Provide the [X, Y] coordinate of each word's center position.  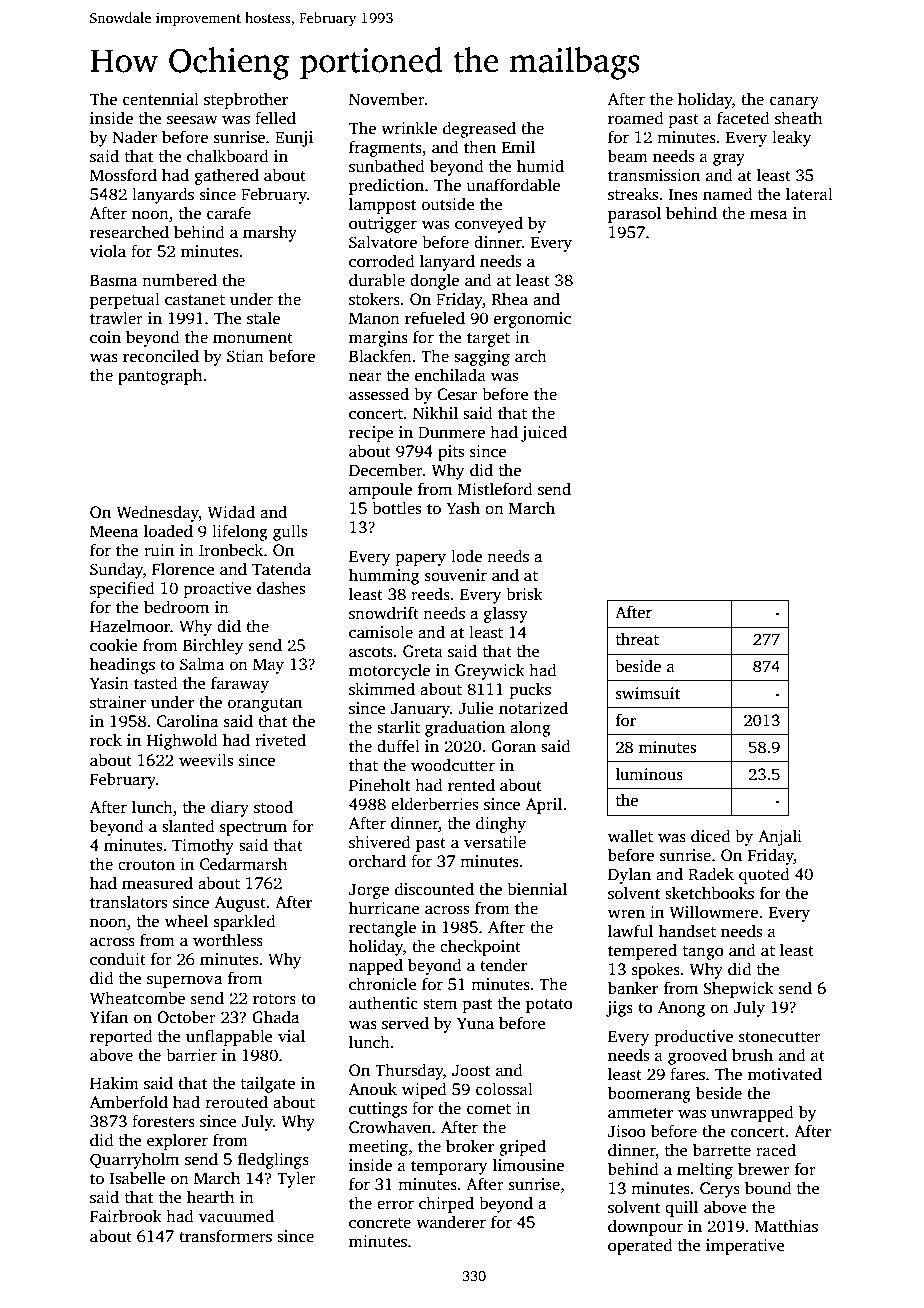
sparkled [245, 922]
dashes [281, 588]
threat [637, 639]
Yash [463, 508]
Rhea [510, 298]
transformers [225, 1236]
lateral [809, 193]
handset [687, 931]
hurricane [384, 908]
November [387, 99]
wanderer [451, 1221]
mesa [768, 215]
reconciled [161, 356]
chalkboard [228, 155]
